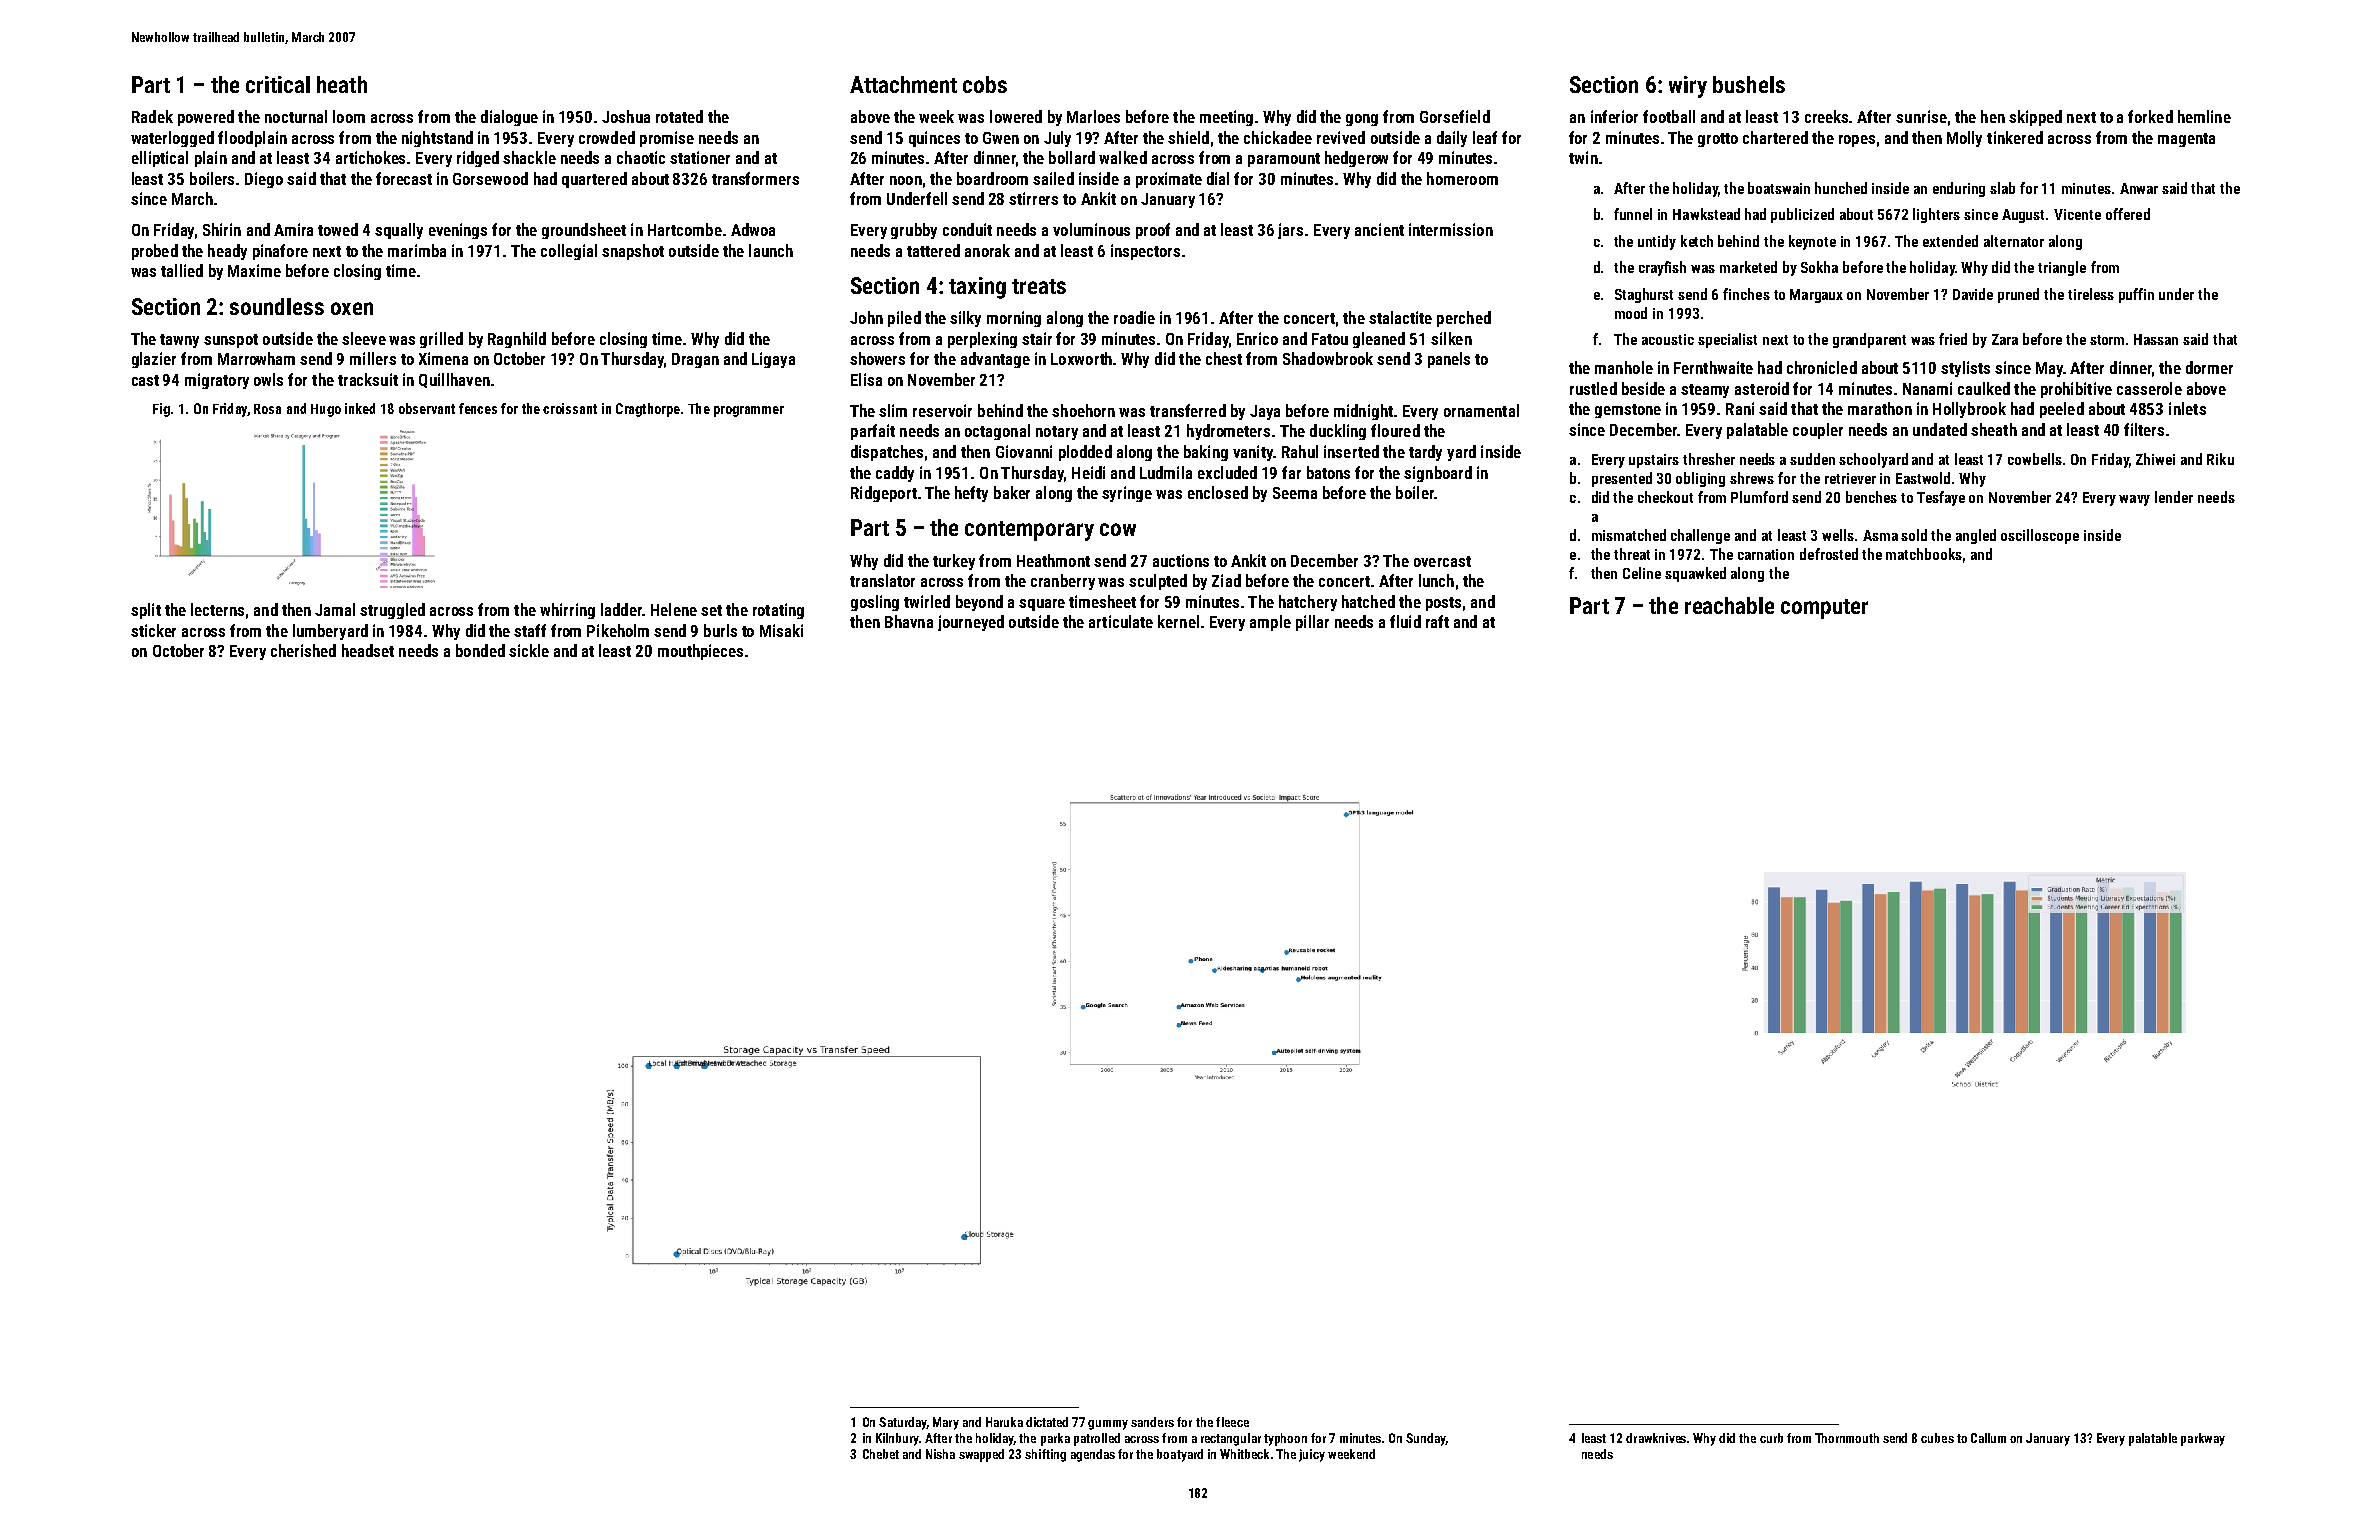 The image size is (2375, 1537). Describe the element at coordinates (1178, 621) in the page. I see `kernel` at that location.
